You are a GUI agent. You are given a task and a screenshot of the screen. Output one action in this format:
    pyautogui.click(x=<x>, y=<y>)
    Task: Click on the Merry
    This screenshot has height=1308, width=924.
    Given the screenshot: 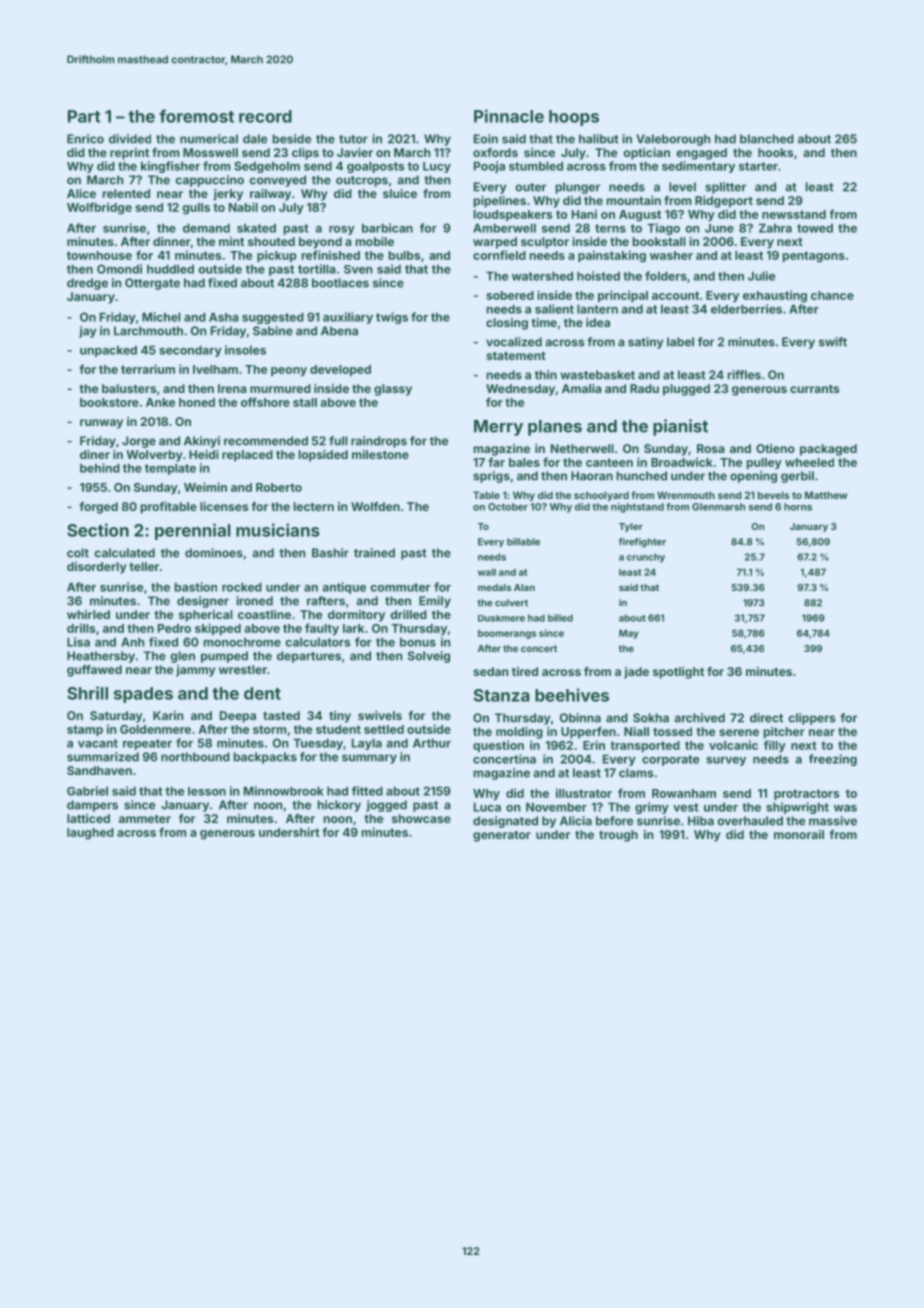 What is the action you would take?
    pyautogui.click(x=498, y=428)
